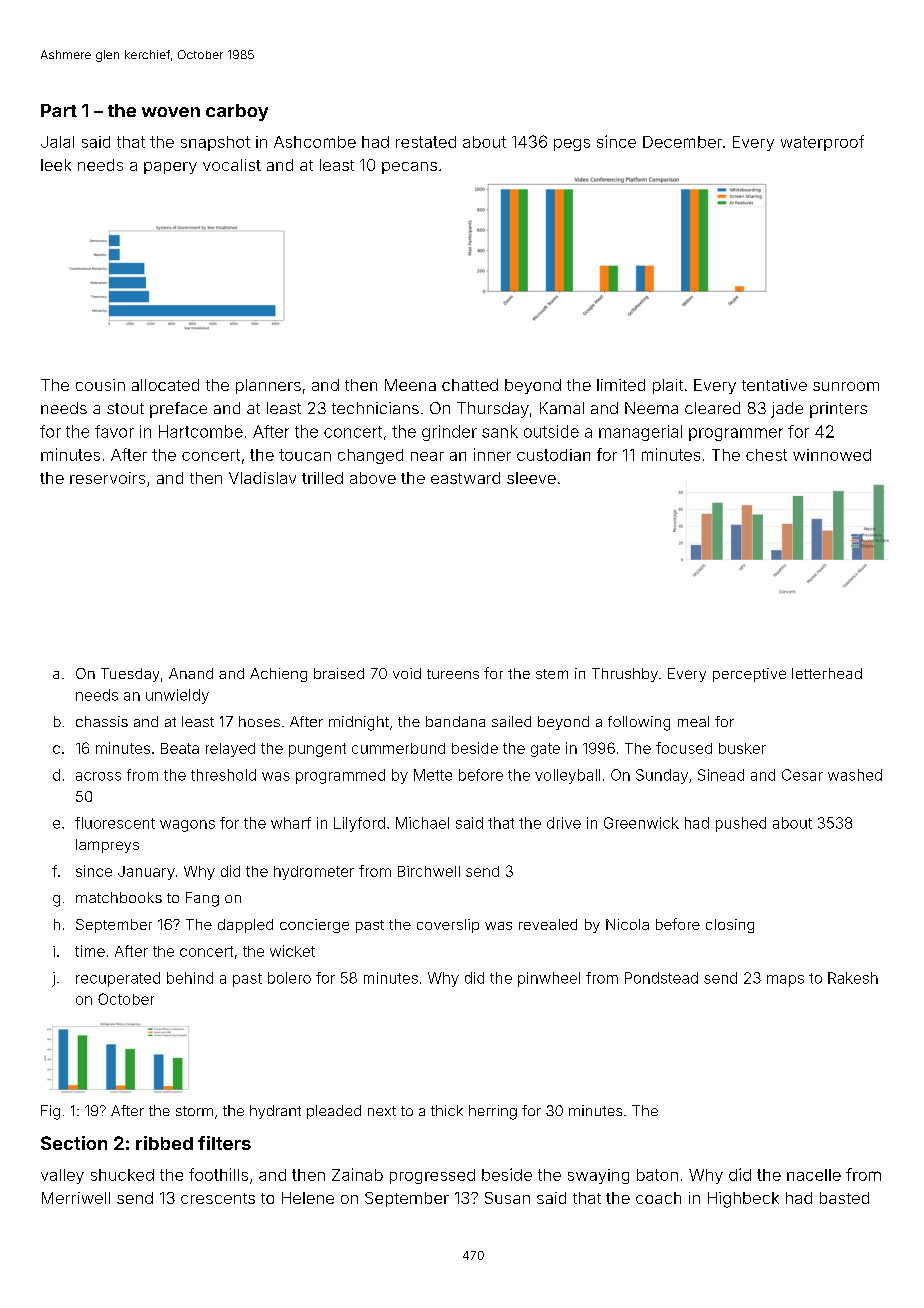  What do you see at coordinates (187, 826) in the screenshot?
I see `wagons` at bounding box center [187, 826].
